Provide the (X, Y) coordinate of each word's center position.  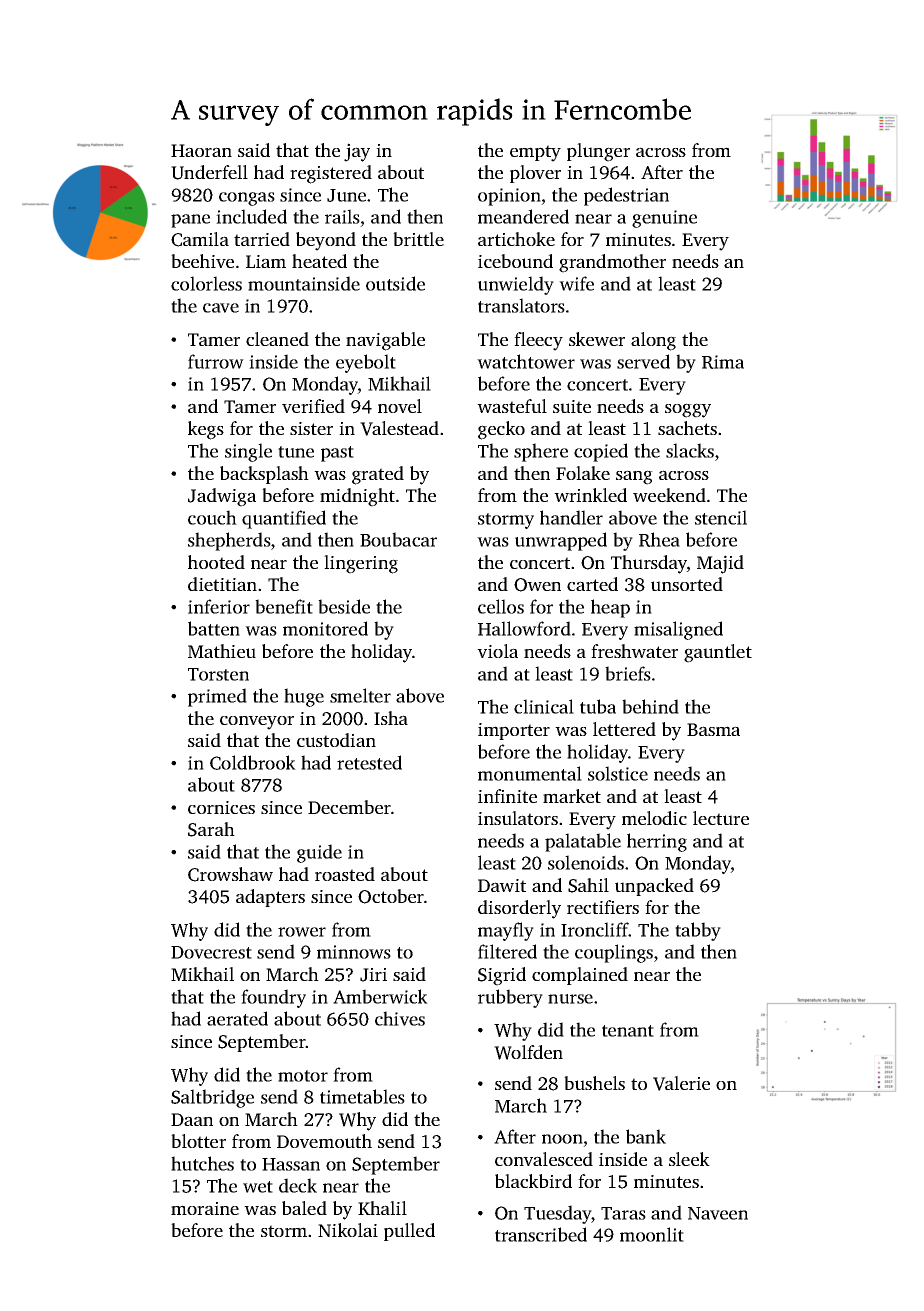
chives (400, 1018)
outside (395, 283)
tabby (698, 931)
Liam (266, 261)
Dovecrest (211, 952)
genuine (664, 219)
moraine (205, 1208)
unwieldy (516, 285)
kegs (206, 430)
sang (634, 477)
